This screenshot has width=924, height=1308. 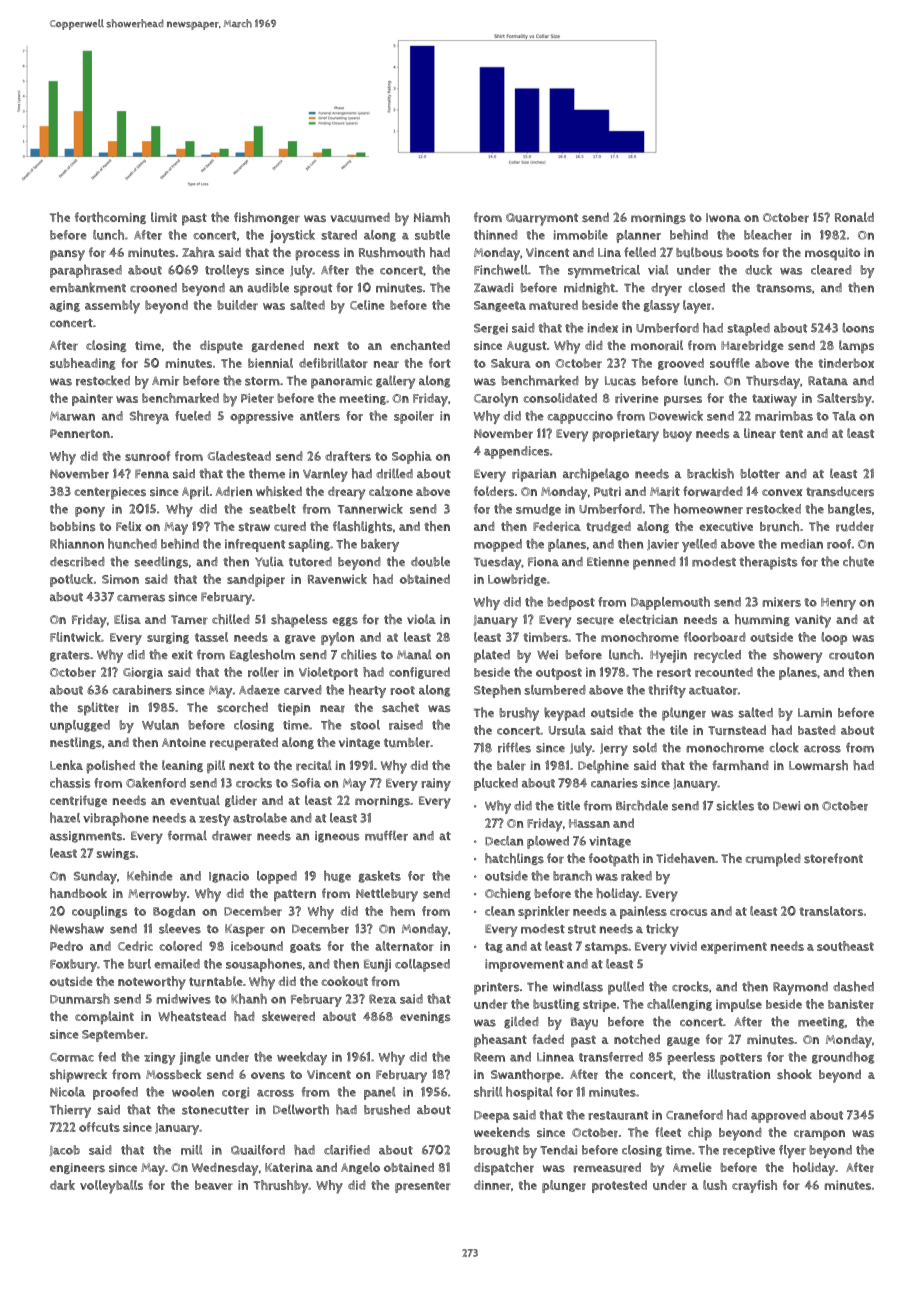 What do you see at coordinates (406, 725) in the screenshot?
I see `raised` at bounding box center [406, 725].
